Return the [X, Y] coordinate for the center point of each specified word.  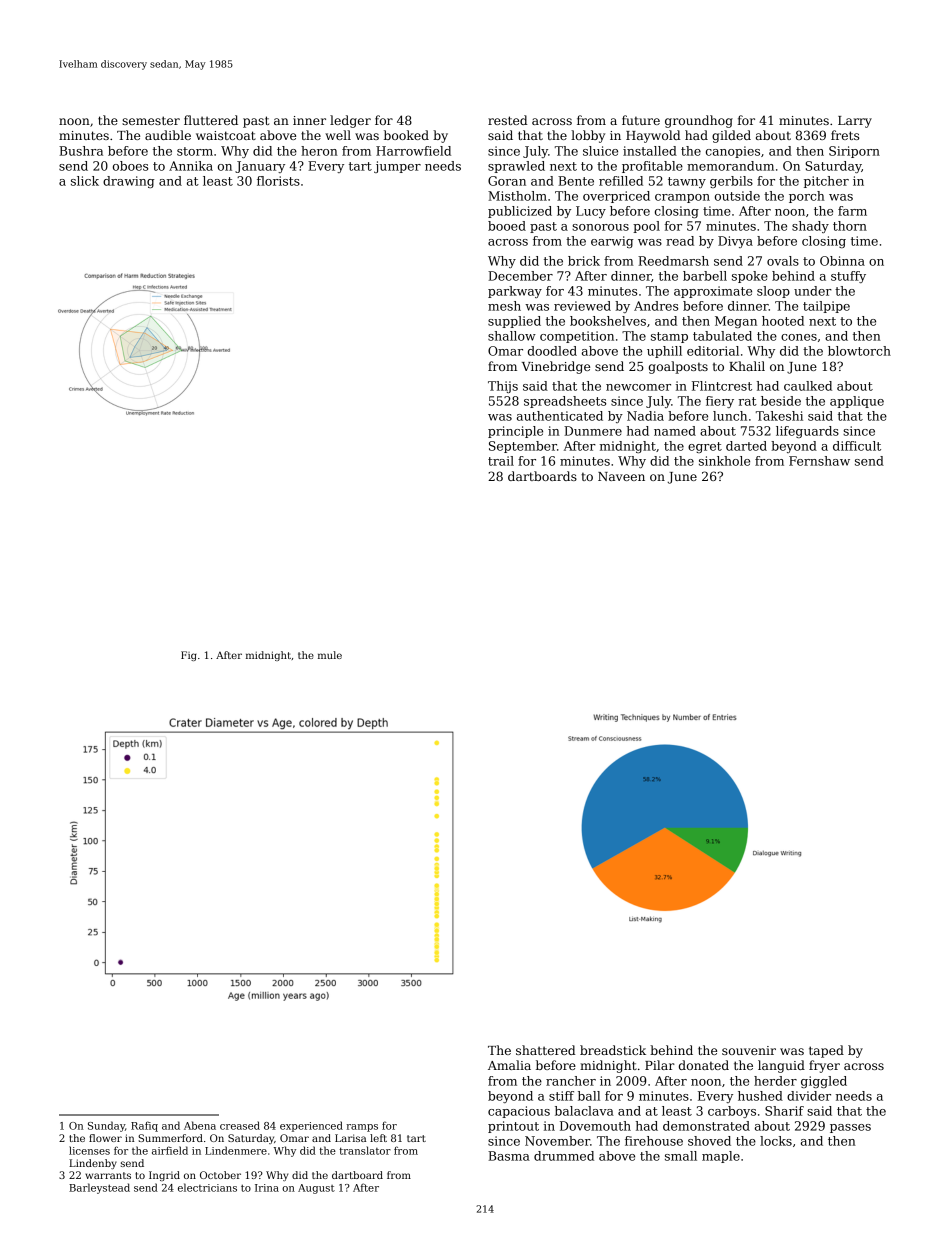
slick [85, 181]
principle [515, 432]
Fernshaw [819, 461]
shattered [545, 1050]
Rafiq [144, 1126]
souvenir [749, 1050]
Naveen [621, 476]
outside [737, 196]
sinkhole [724, 461]
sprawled [516, 167]
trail [501, 461]
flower [105, 1138]
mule [330, 655]
